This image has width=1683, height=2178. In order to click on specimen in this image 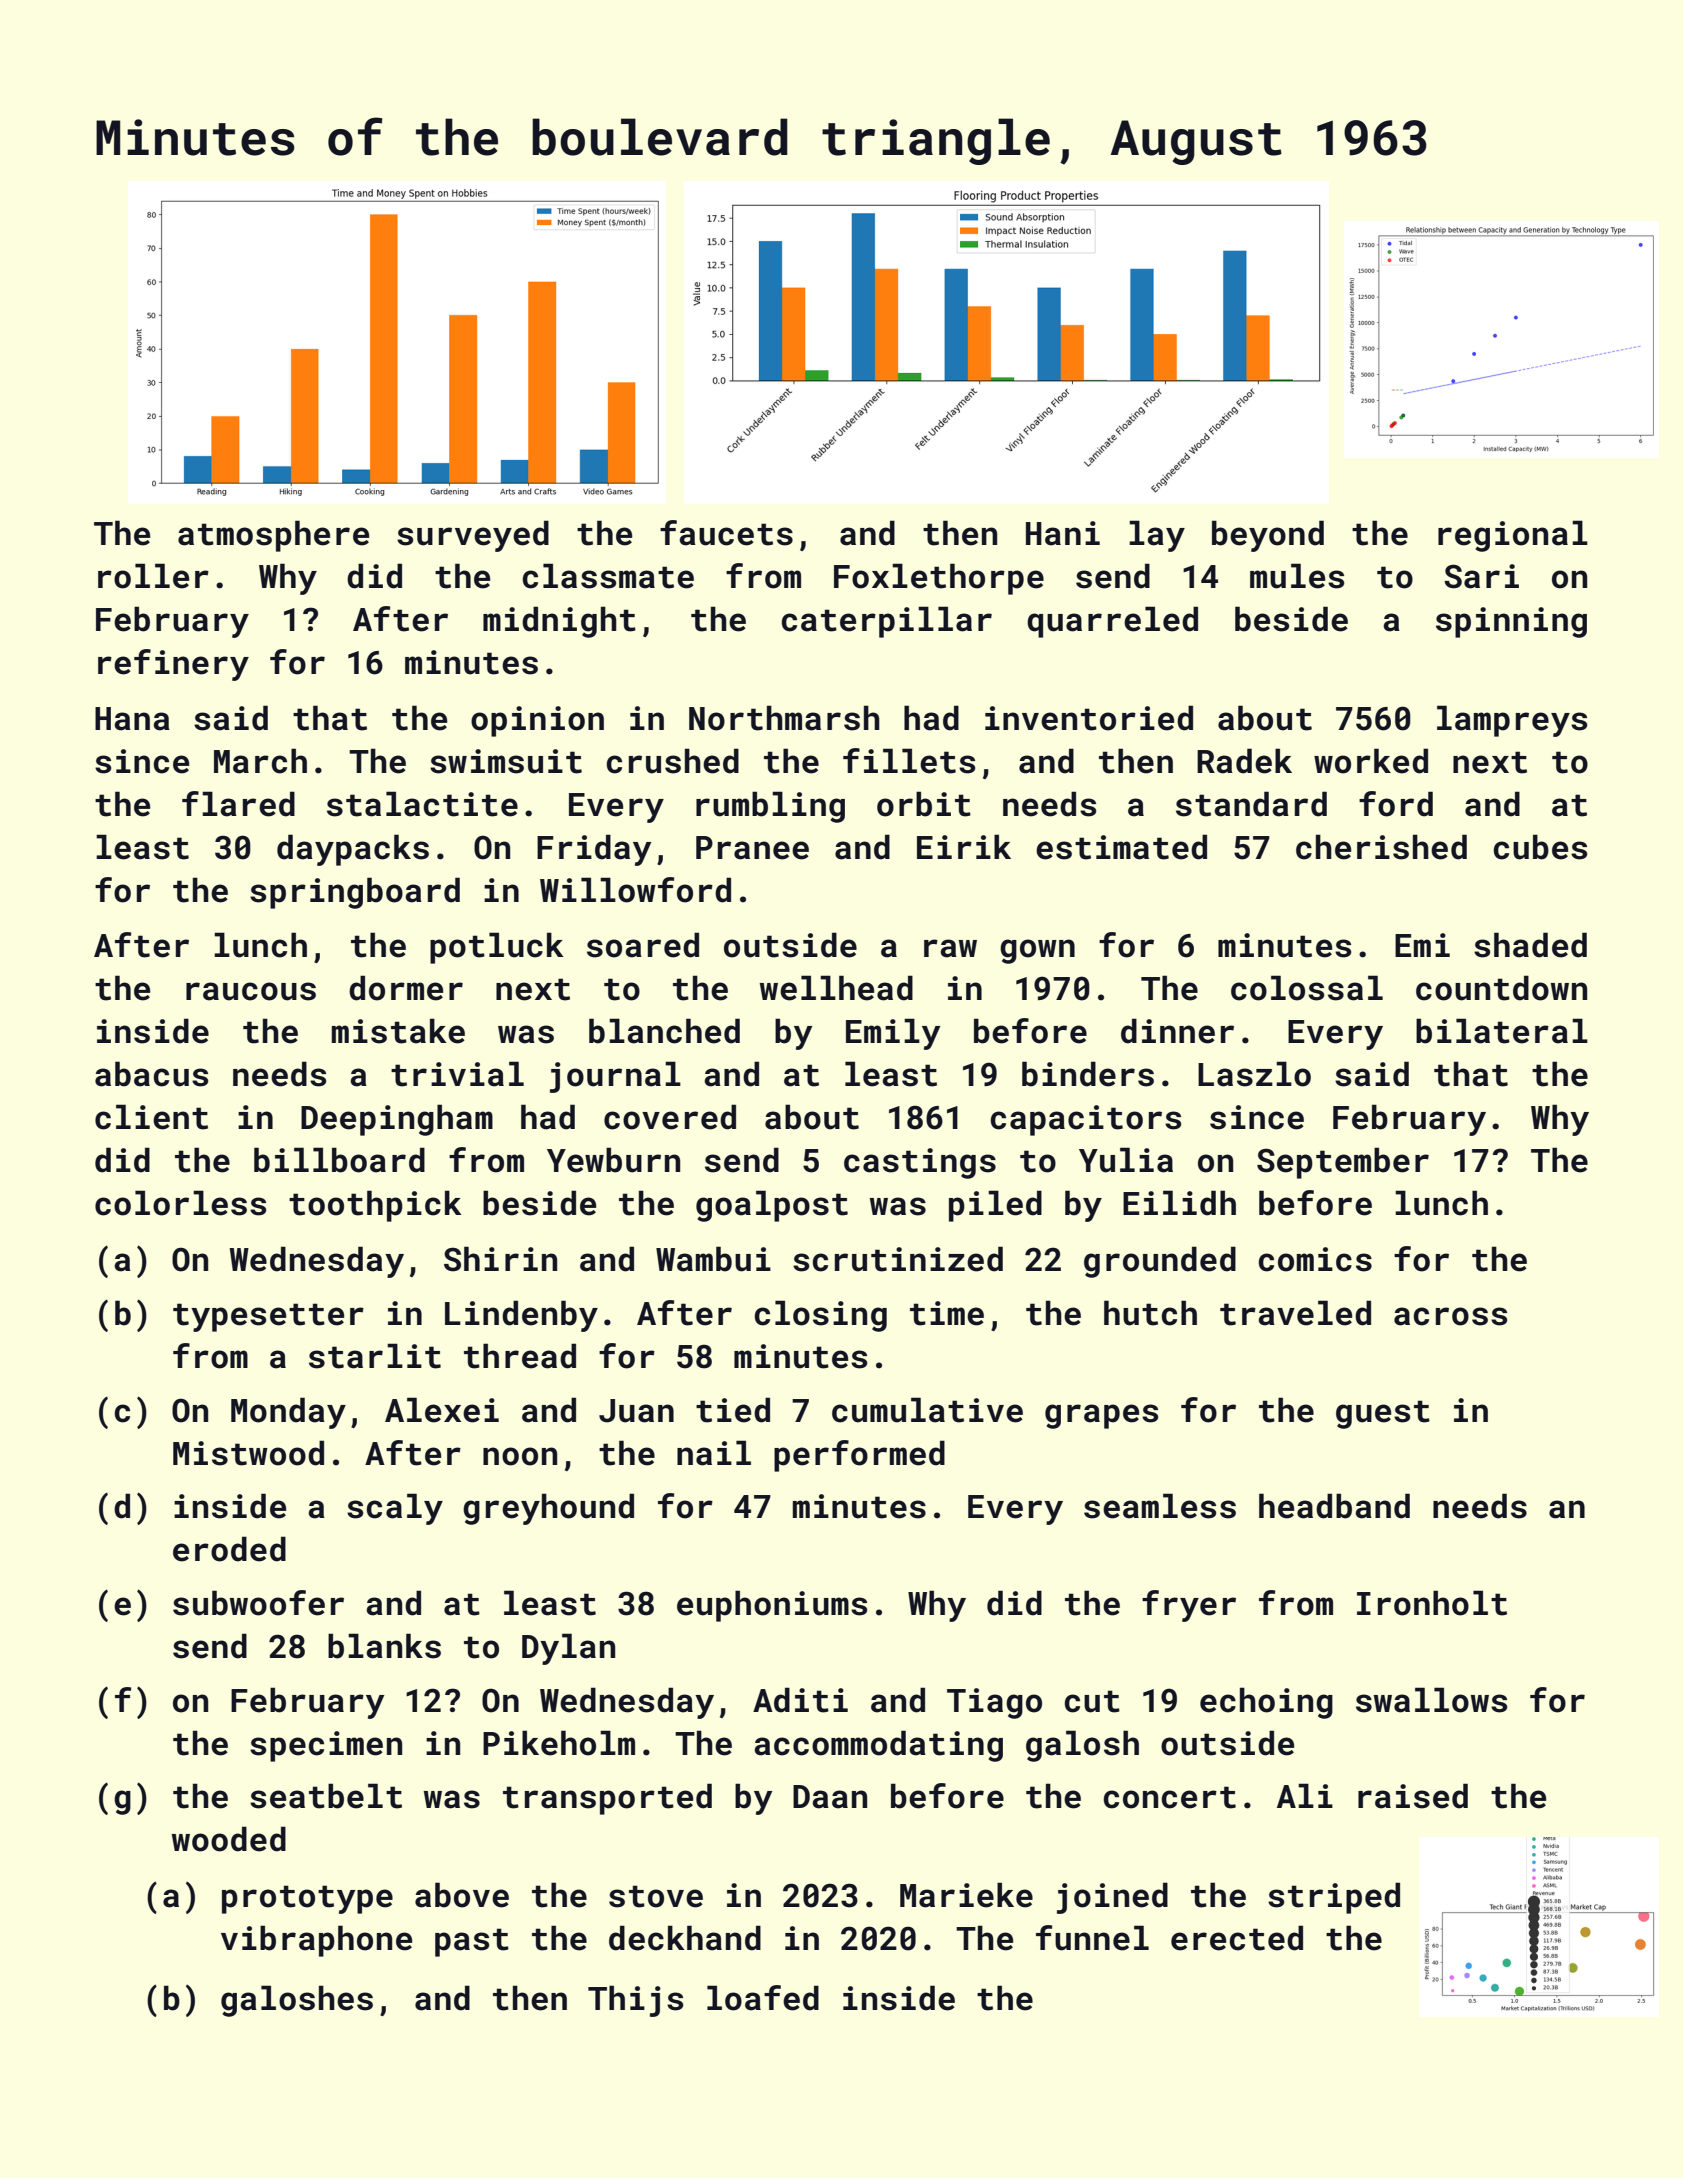, I will do `click(326, 1746)`.
